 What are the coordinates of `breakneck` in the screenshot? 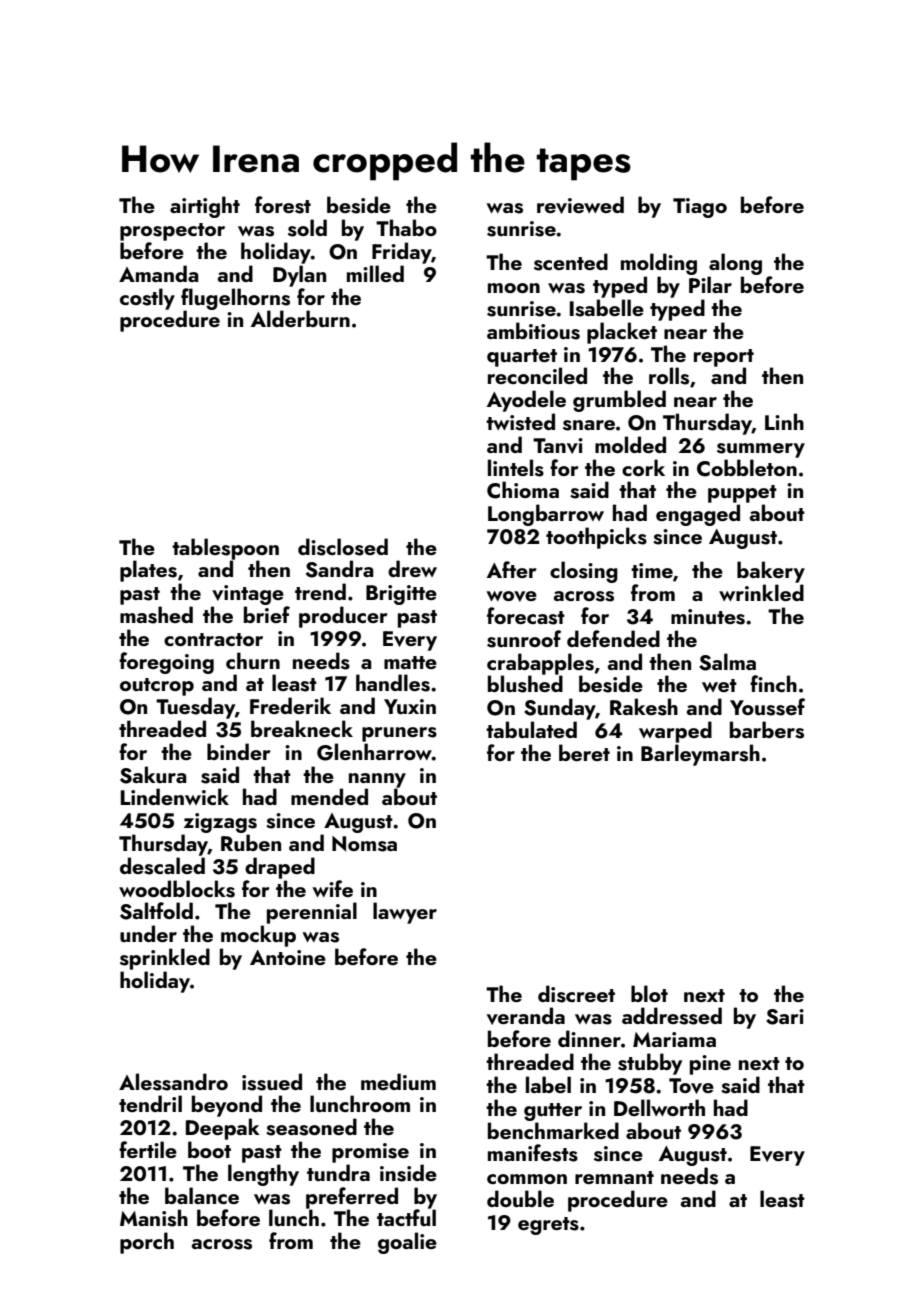 It's located at (302, 728).
